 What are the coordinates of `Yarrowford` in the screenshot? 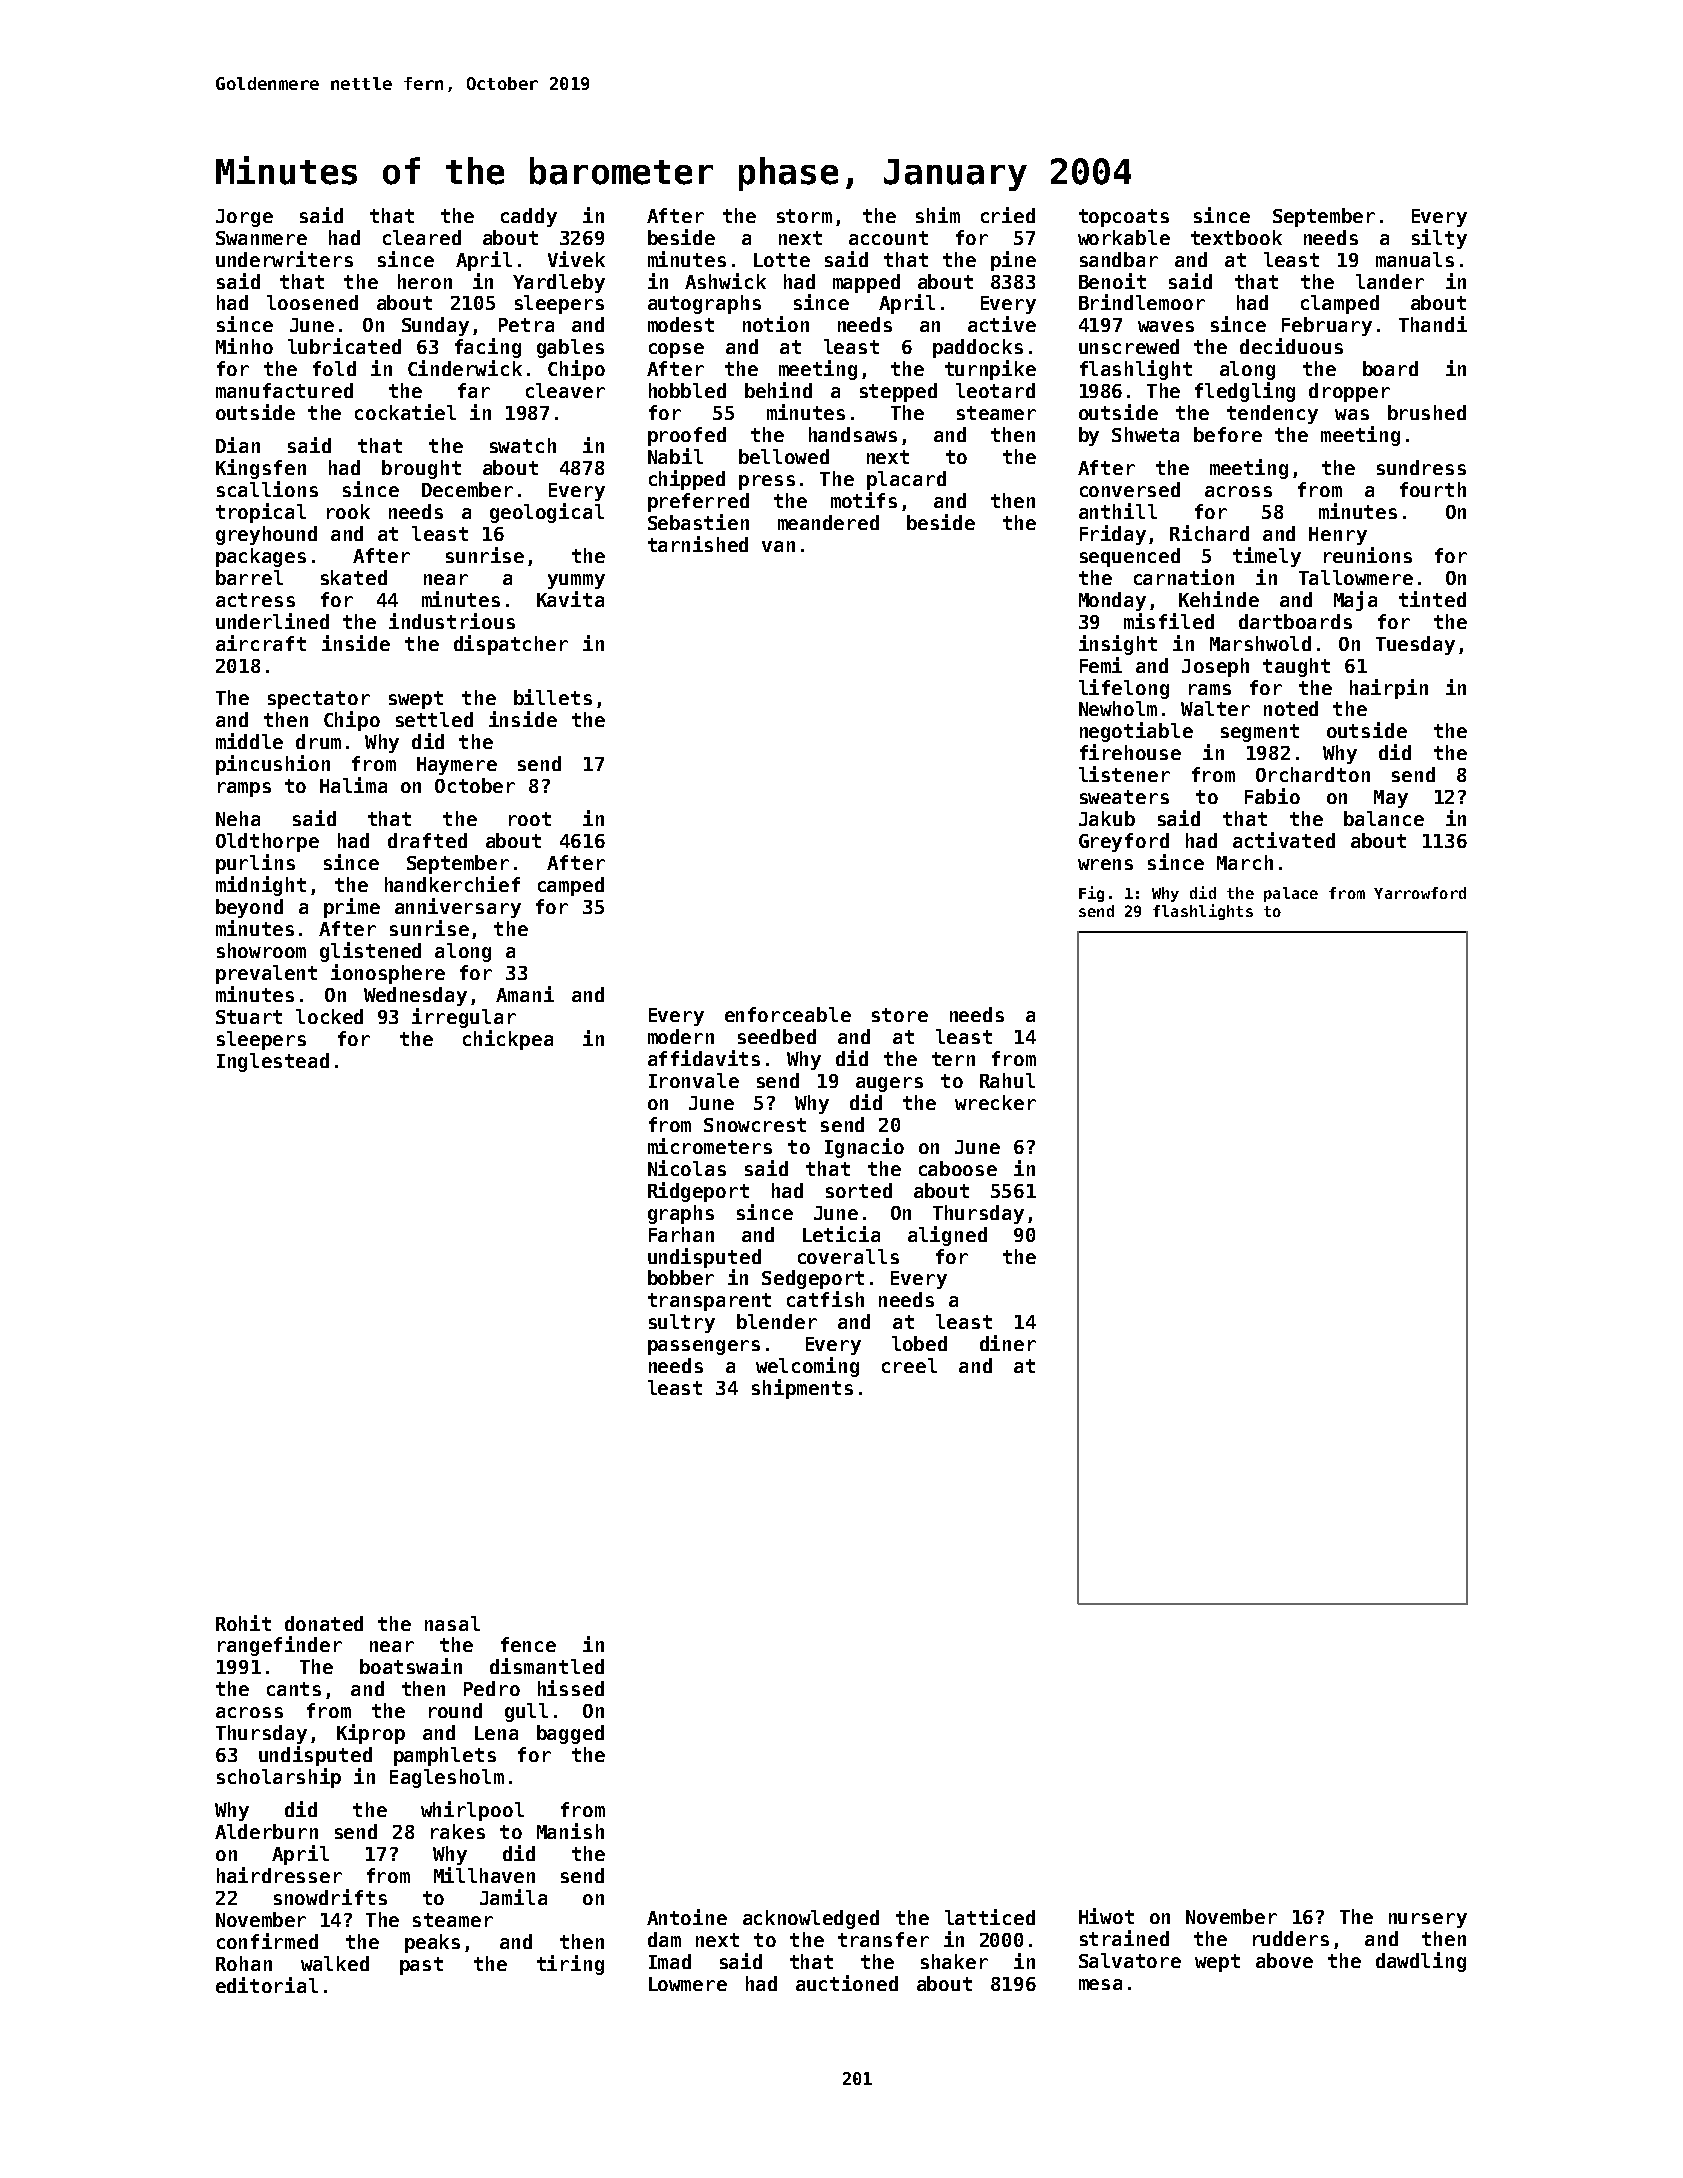 It's located at (1420, 893).
